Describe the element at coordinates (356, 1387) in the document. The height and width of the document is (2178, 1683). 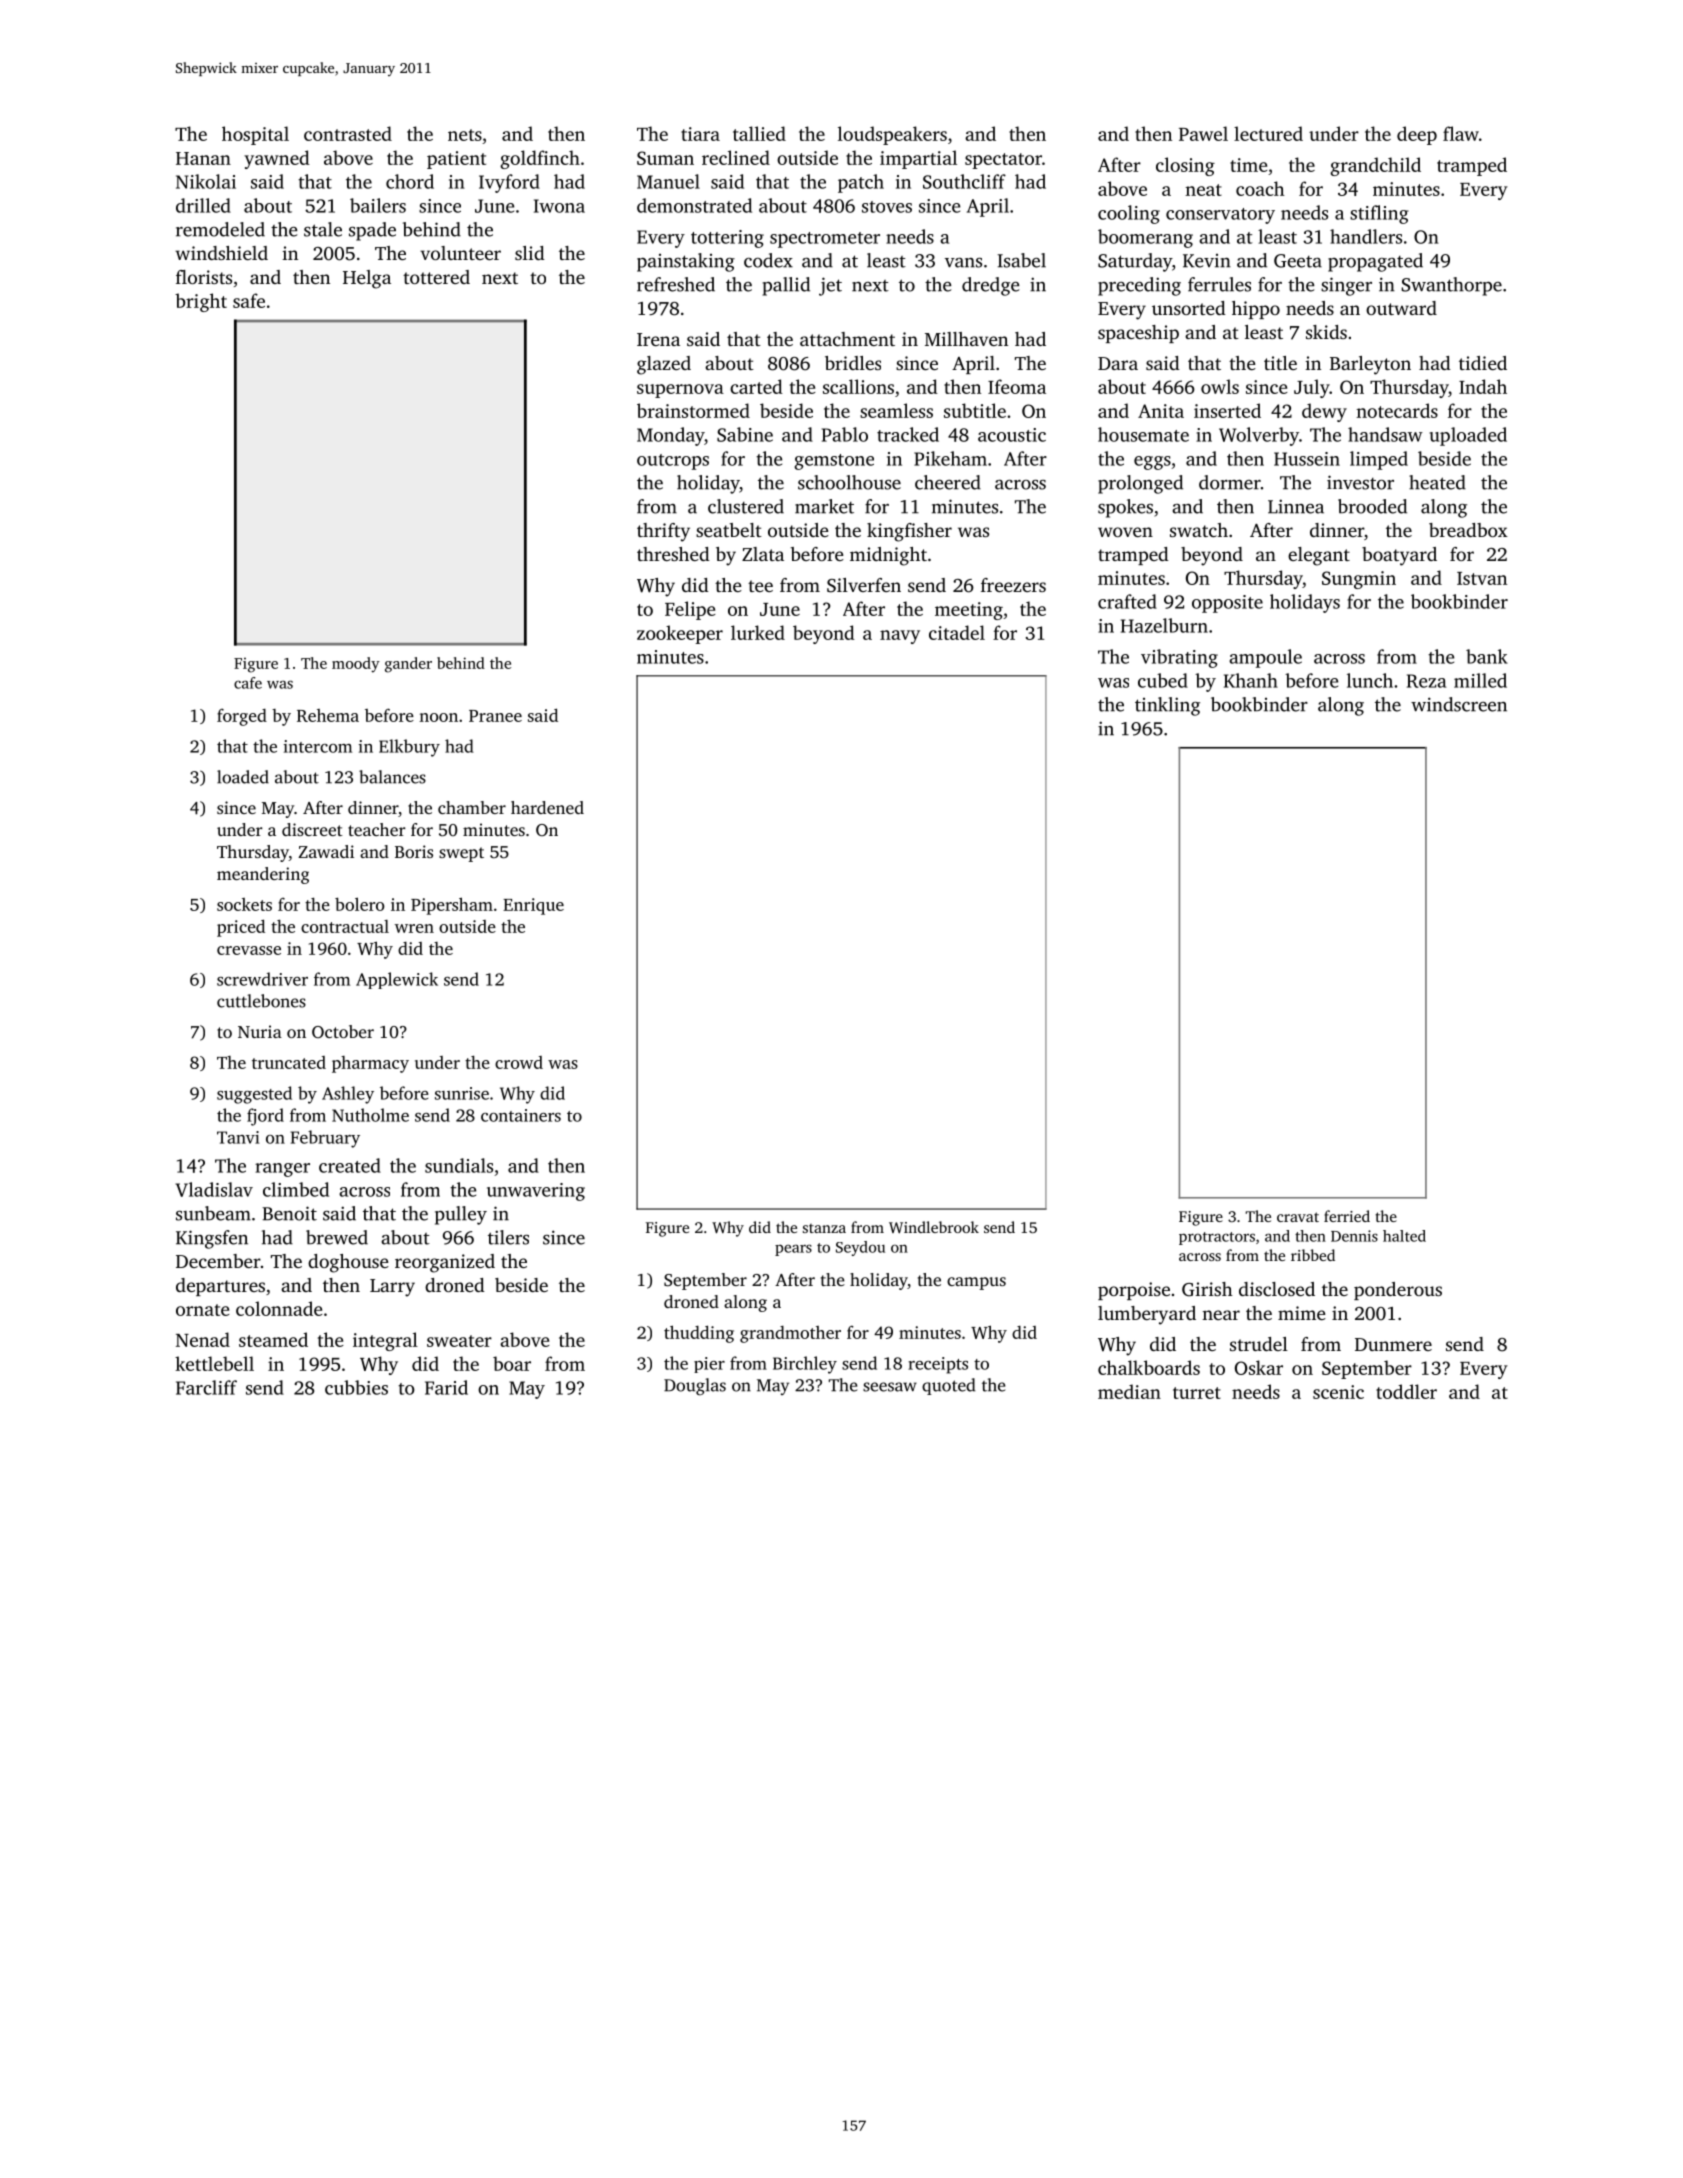
I see `cubbies` at that location.
